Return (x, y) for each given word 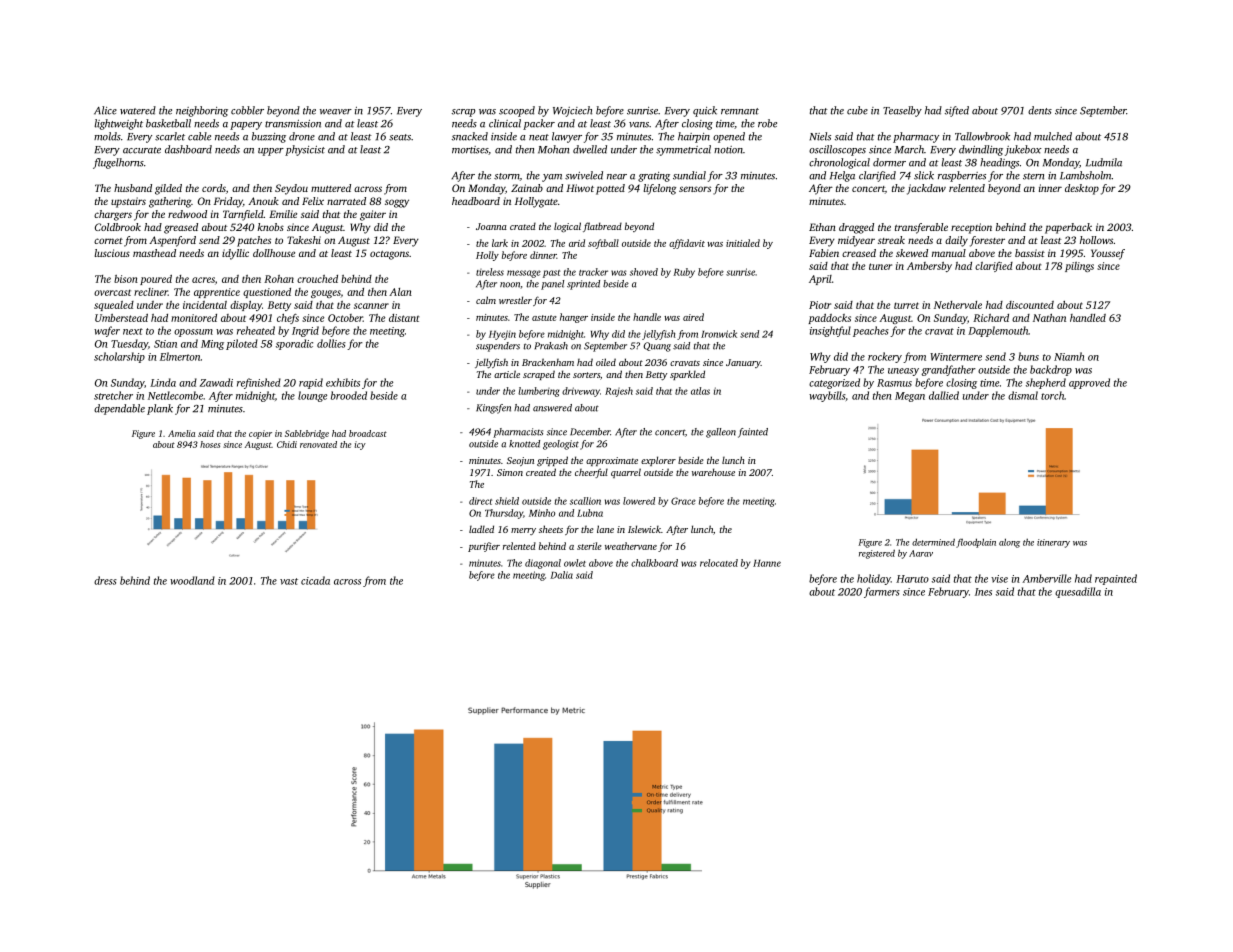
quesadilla (1078, 592)
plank (160, 409)
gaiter (373, 215)
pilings (1079, 267)
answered (552, 408)
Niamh (1069, 356)
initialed (743, 243)
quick (705, 111)
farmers (882, 592)
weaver (336, 112)
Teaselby (902, 111)
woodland (192, 580)
